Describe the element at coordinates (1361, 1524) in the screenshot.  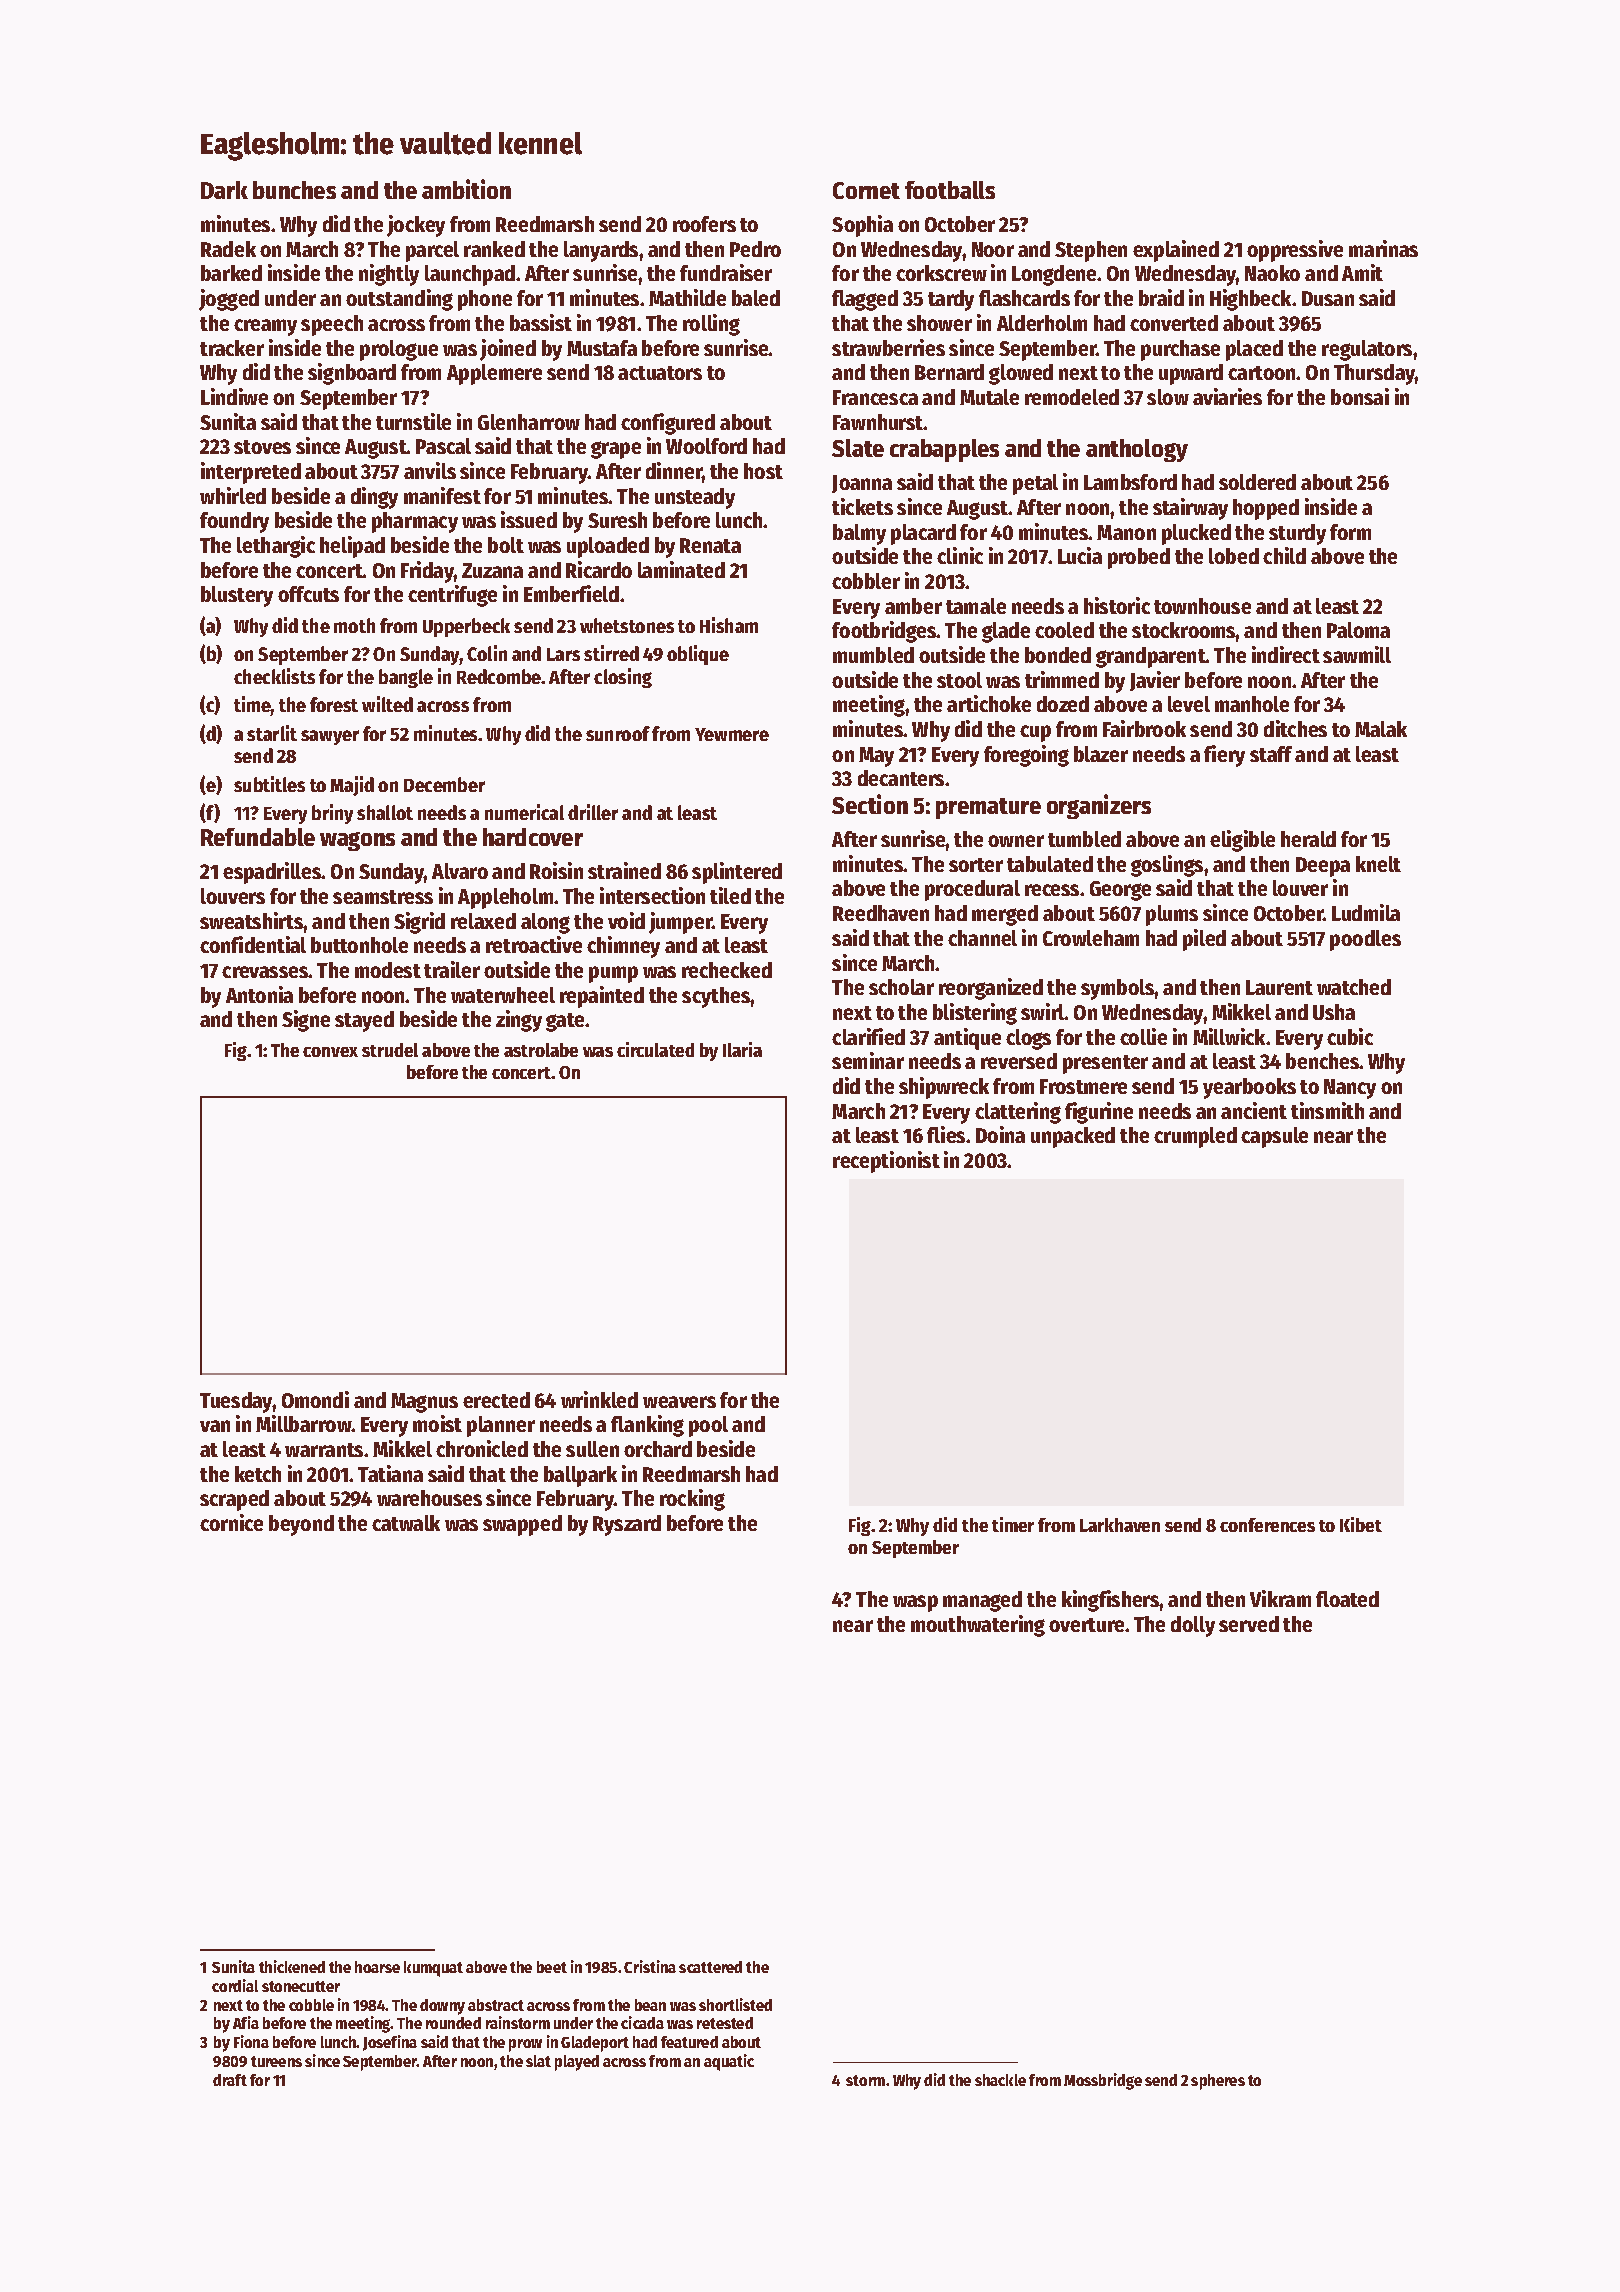
I see `Kibet` at that location.
